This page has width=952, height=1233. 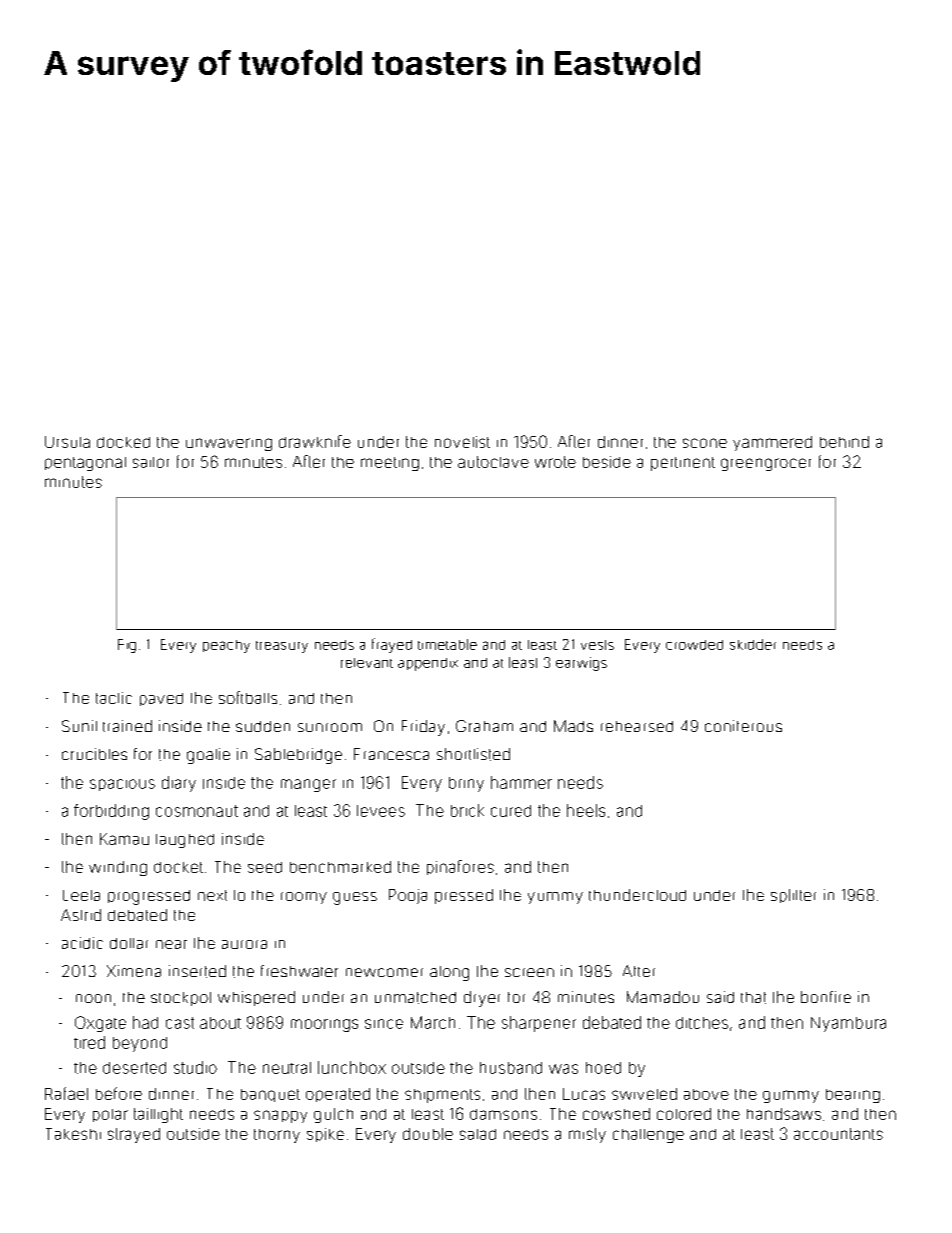 I want to click on docked, so click(x=123, y=442).
